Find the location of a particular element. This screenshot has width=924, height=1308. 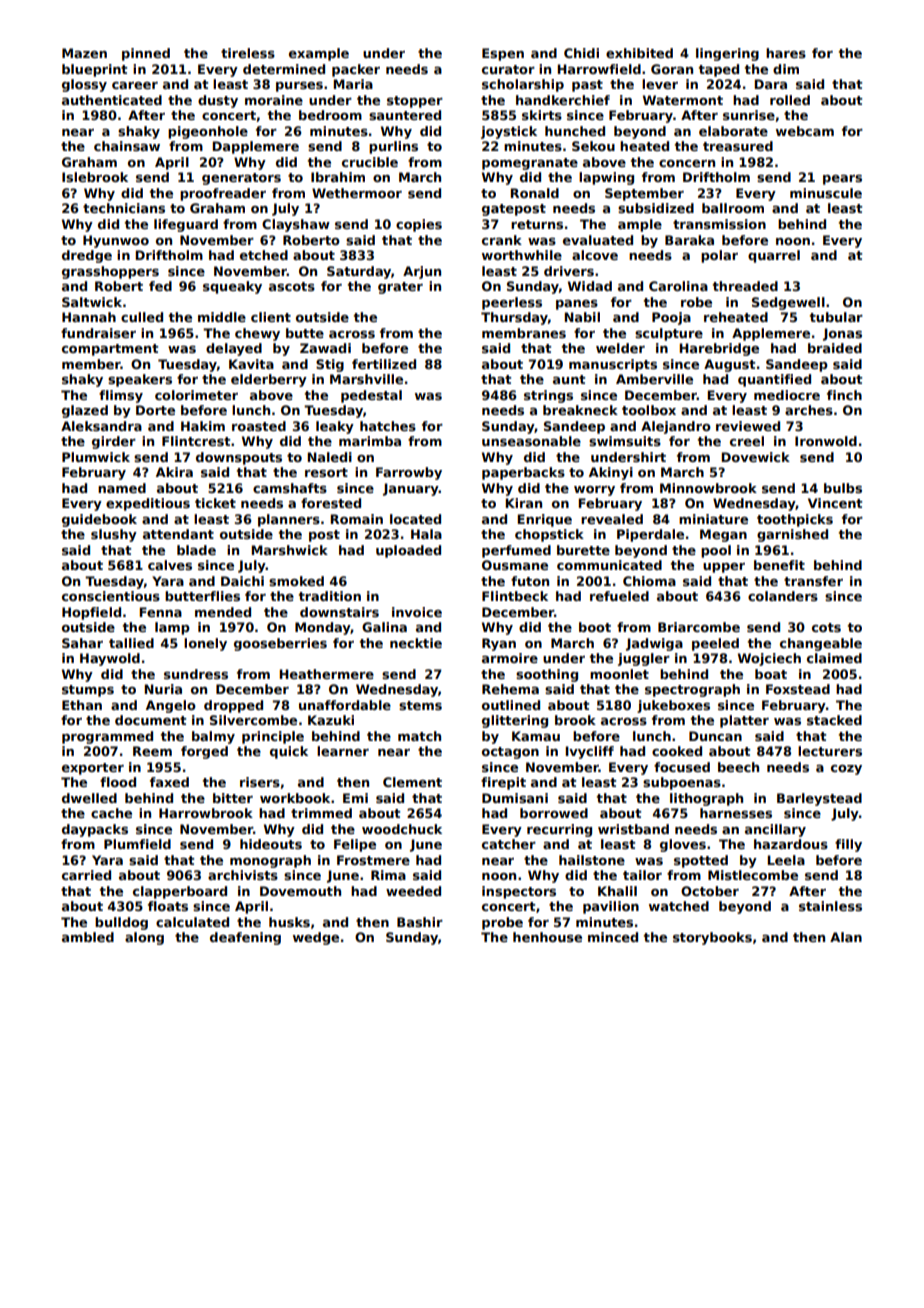

stopper is located at coordinates (415, 102).
